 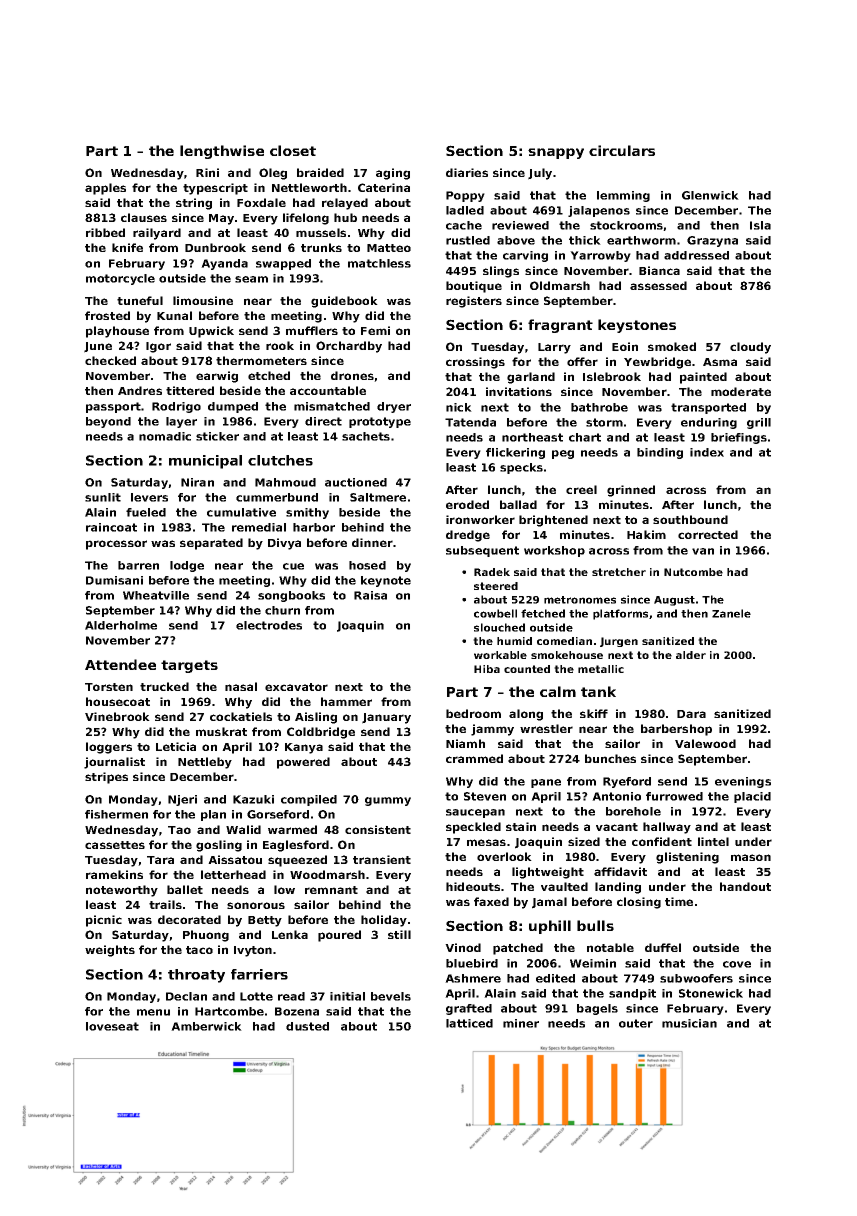 What do you see at coordinates (556, 153) in the page?
I see `snappy` at bounding box center [556, 153].
